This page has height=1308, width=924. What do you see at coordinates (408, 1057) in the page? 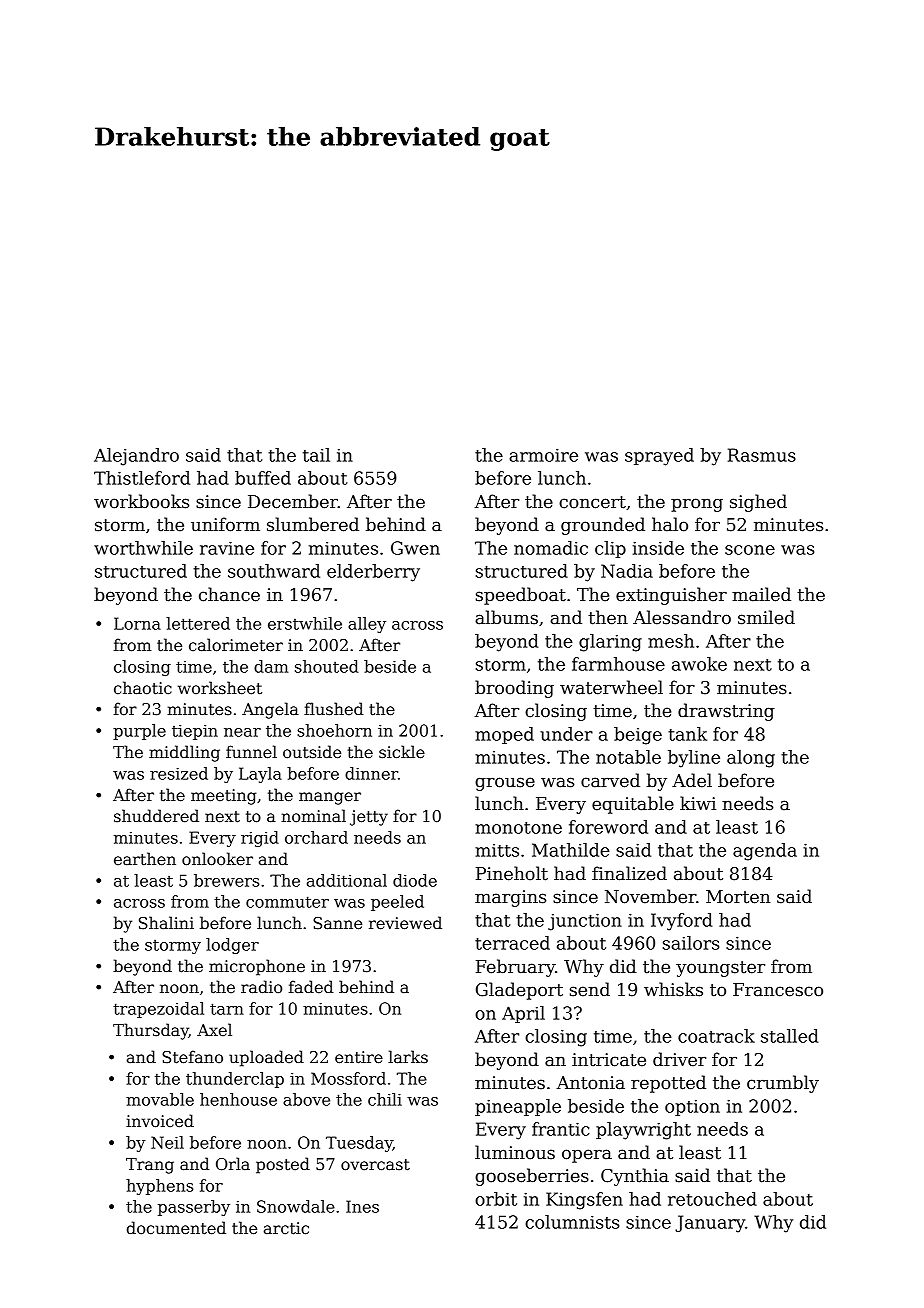
I see `larks` at bounding box center [408, 1057].
